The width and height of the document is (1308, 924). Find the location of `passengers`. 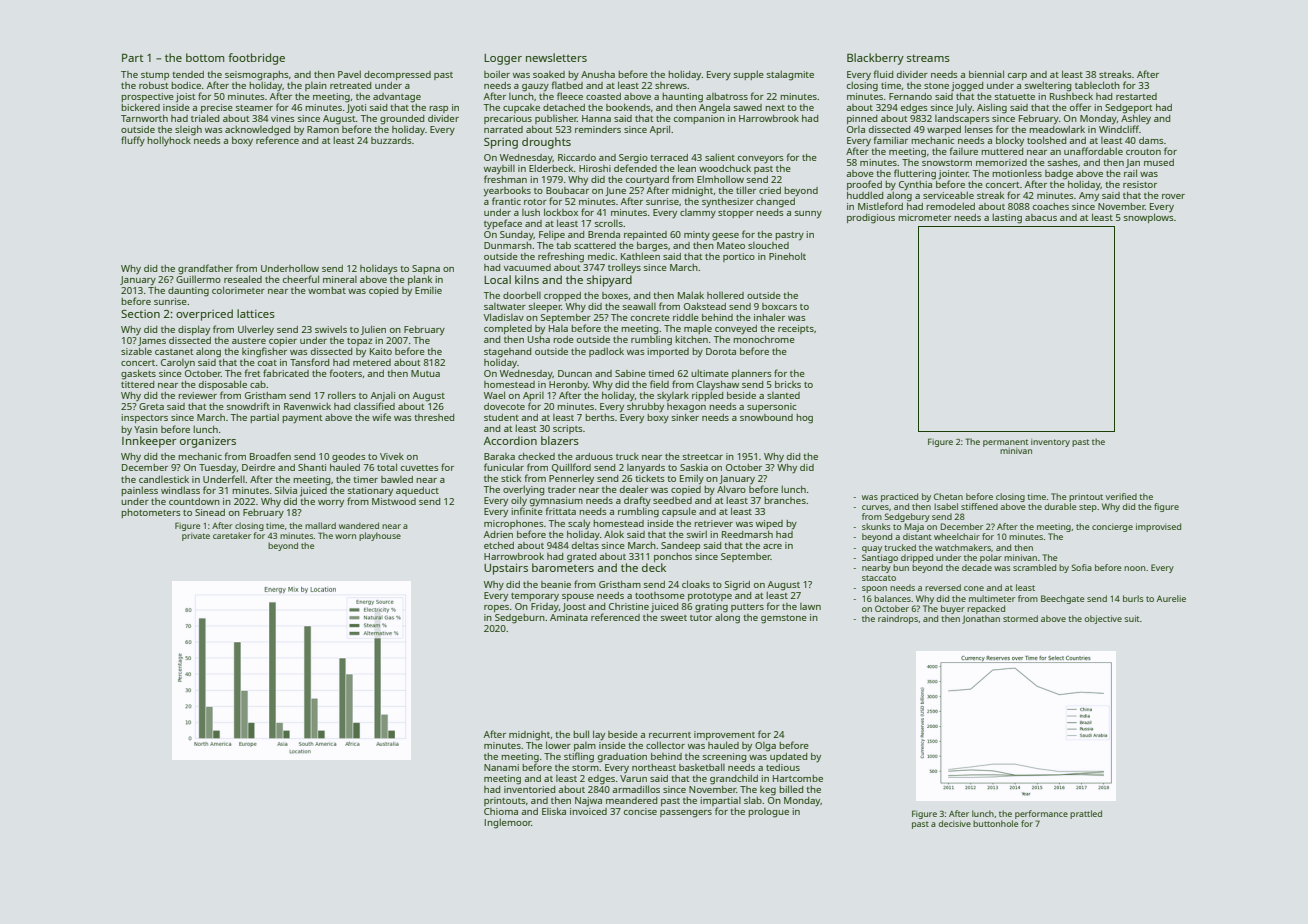

passengers is located at coordinates (686, 814).
